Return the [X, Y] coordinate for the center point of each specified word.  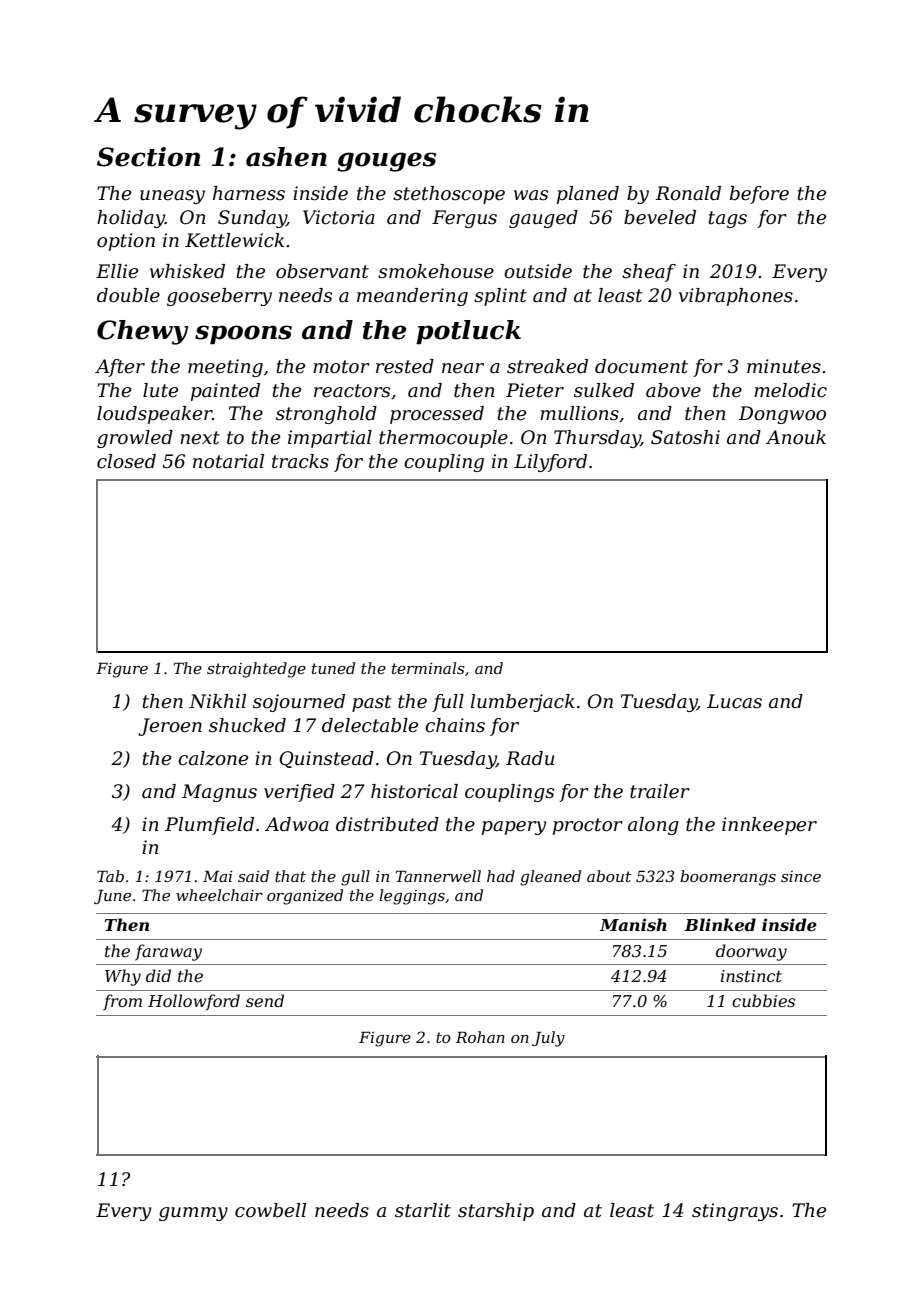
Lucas [734, 701]
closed [126, 461]
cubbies [763, 1000]
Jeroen [170, 727]
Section [148, 157]
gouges [386, 162]
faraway [168, 952]
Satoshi [685, 437]
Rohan [480, 1037]
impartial [330, 439]
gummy [193, 1214]
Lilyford [550, 463]
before [759, 195]
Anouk [796, 437]
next [200, 438]
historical [414, 791]
